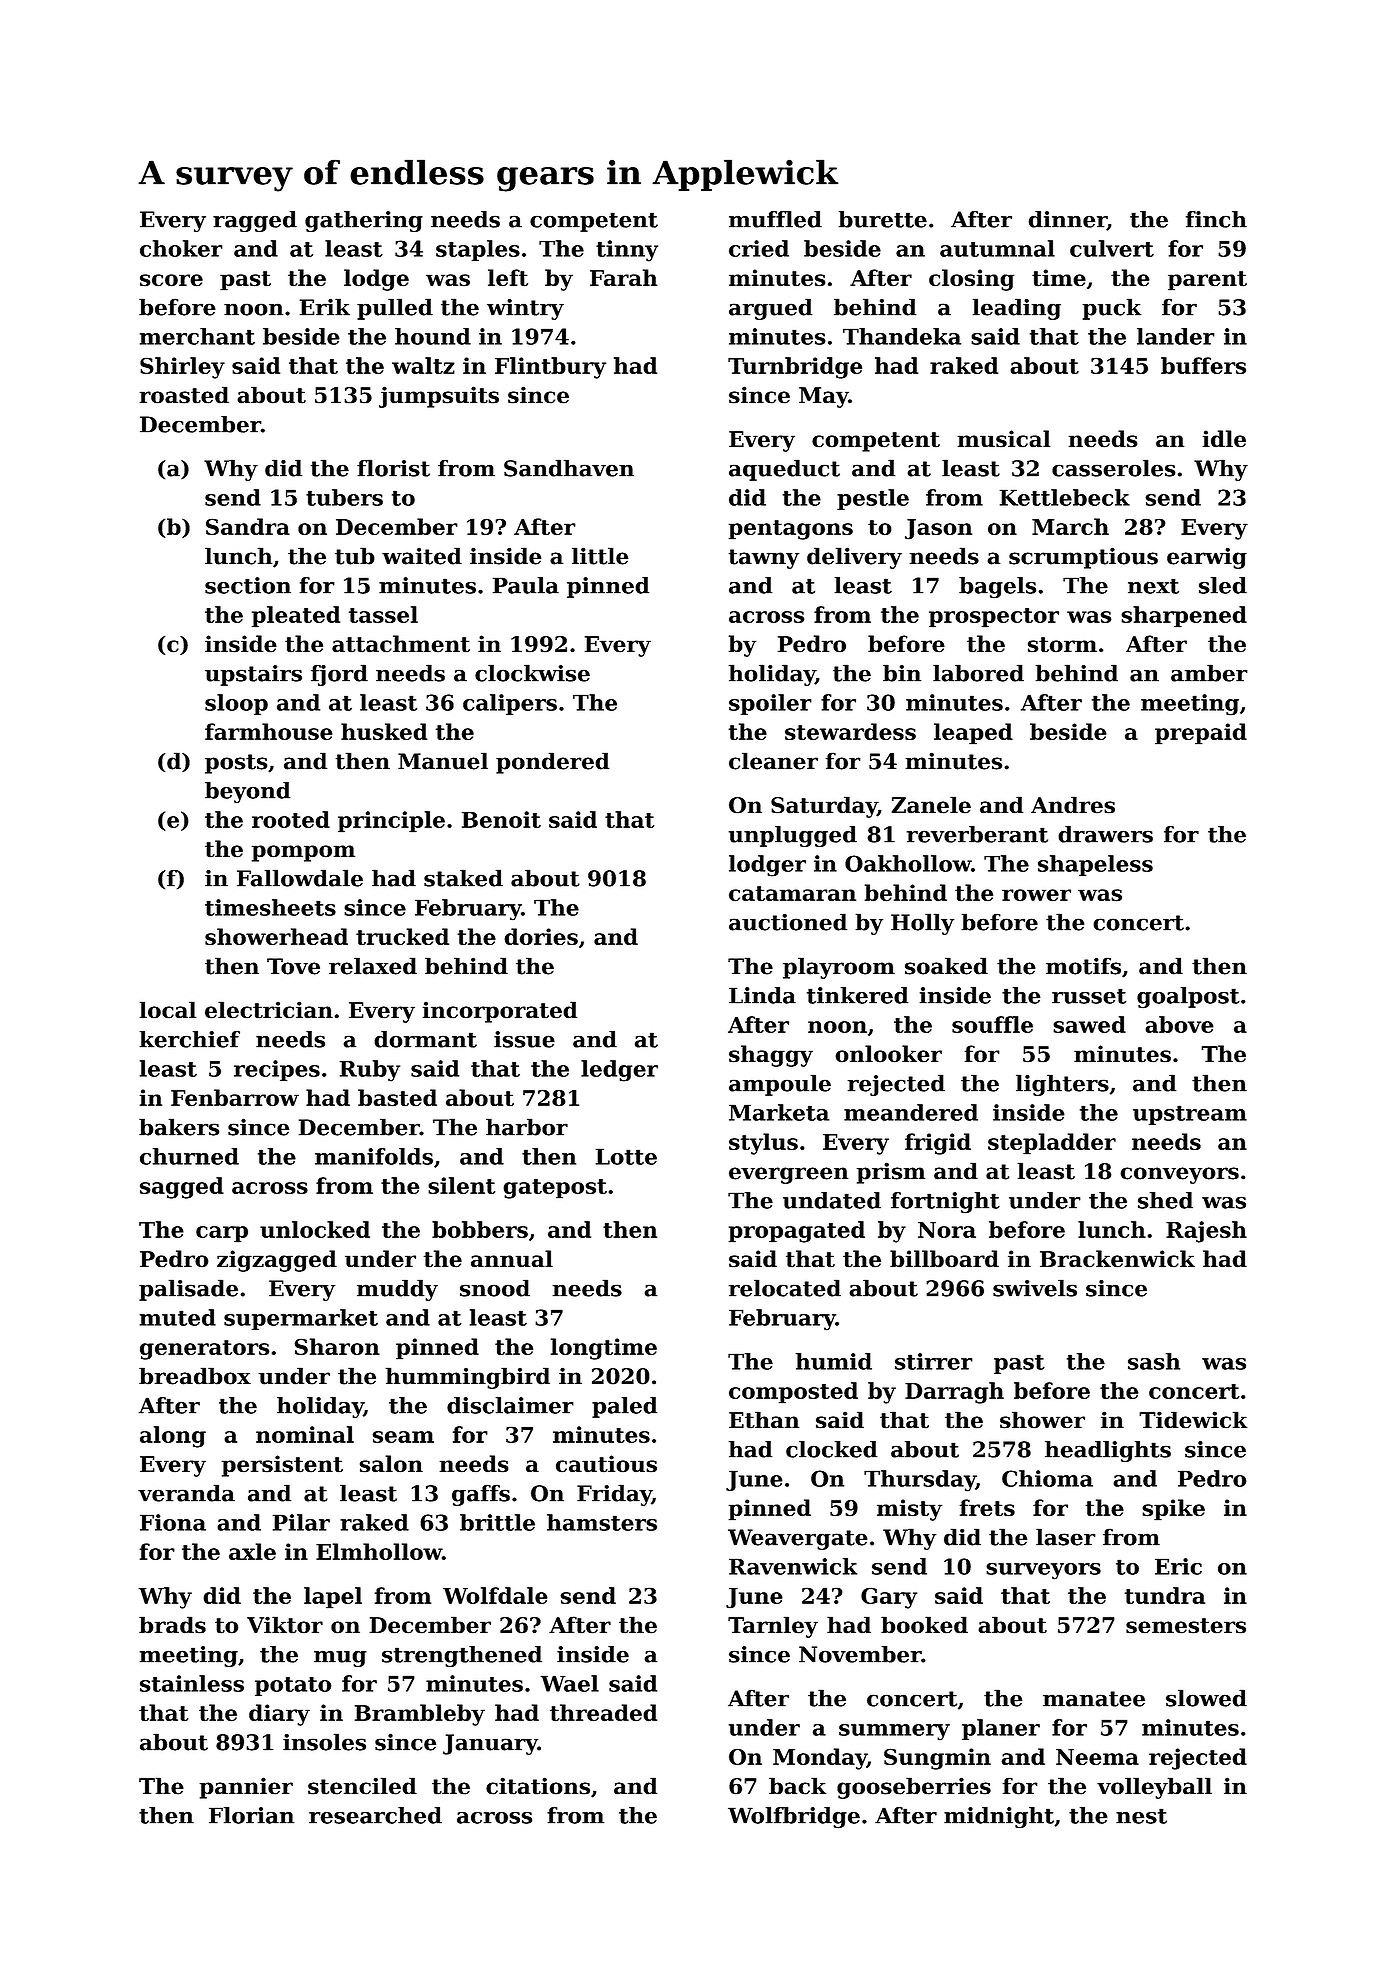  Describe the element at coordinates (222, 1234) in the document. I see `carp` at that location.
